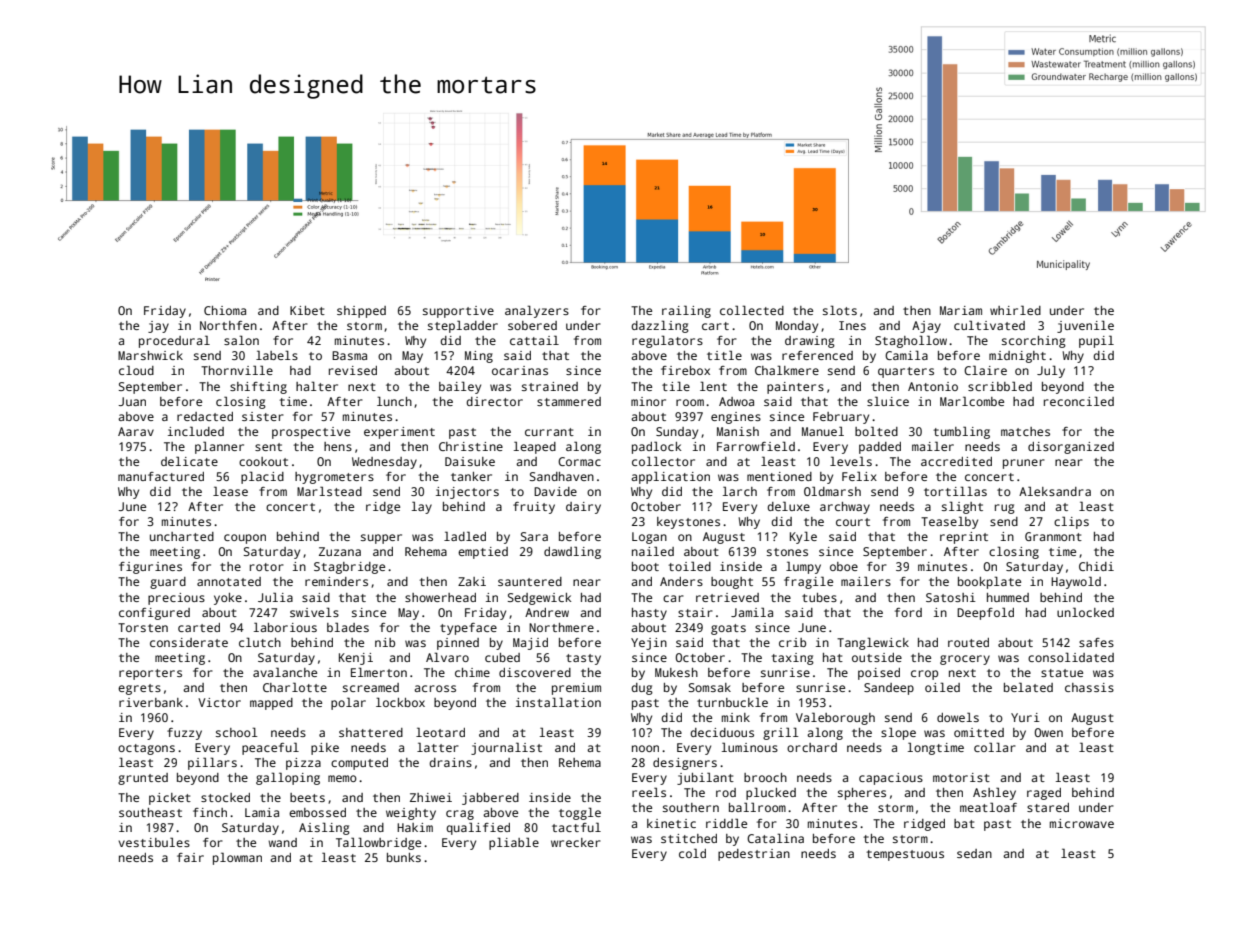  I want to click on noon, so click(645, 748).
